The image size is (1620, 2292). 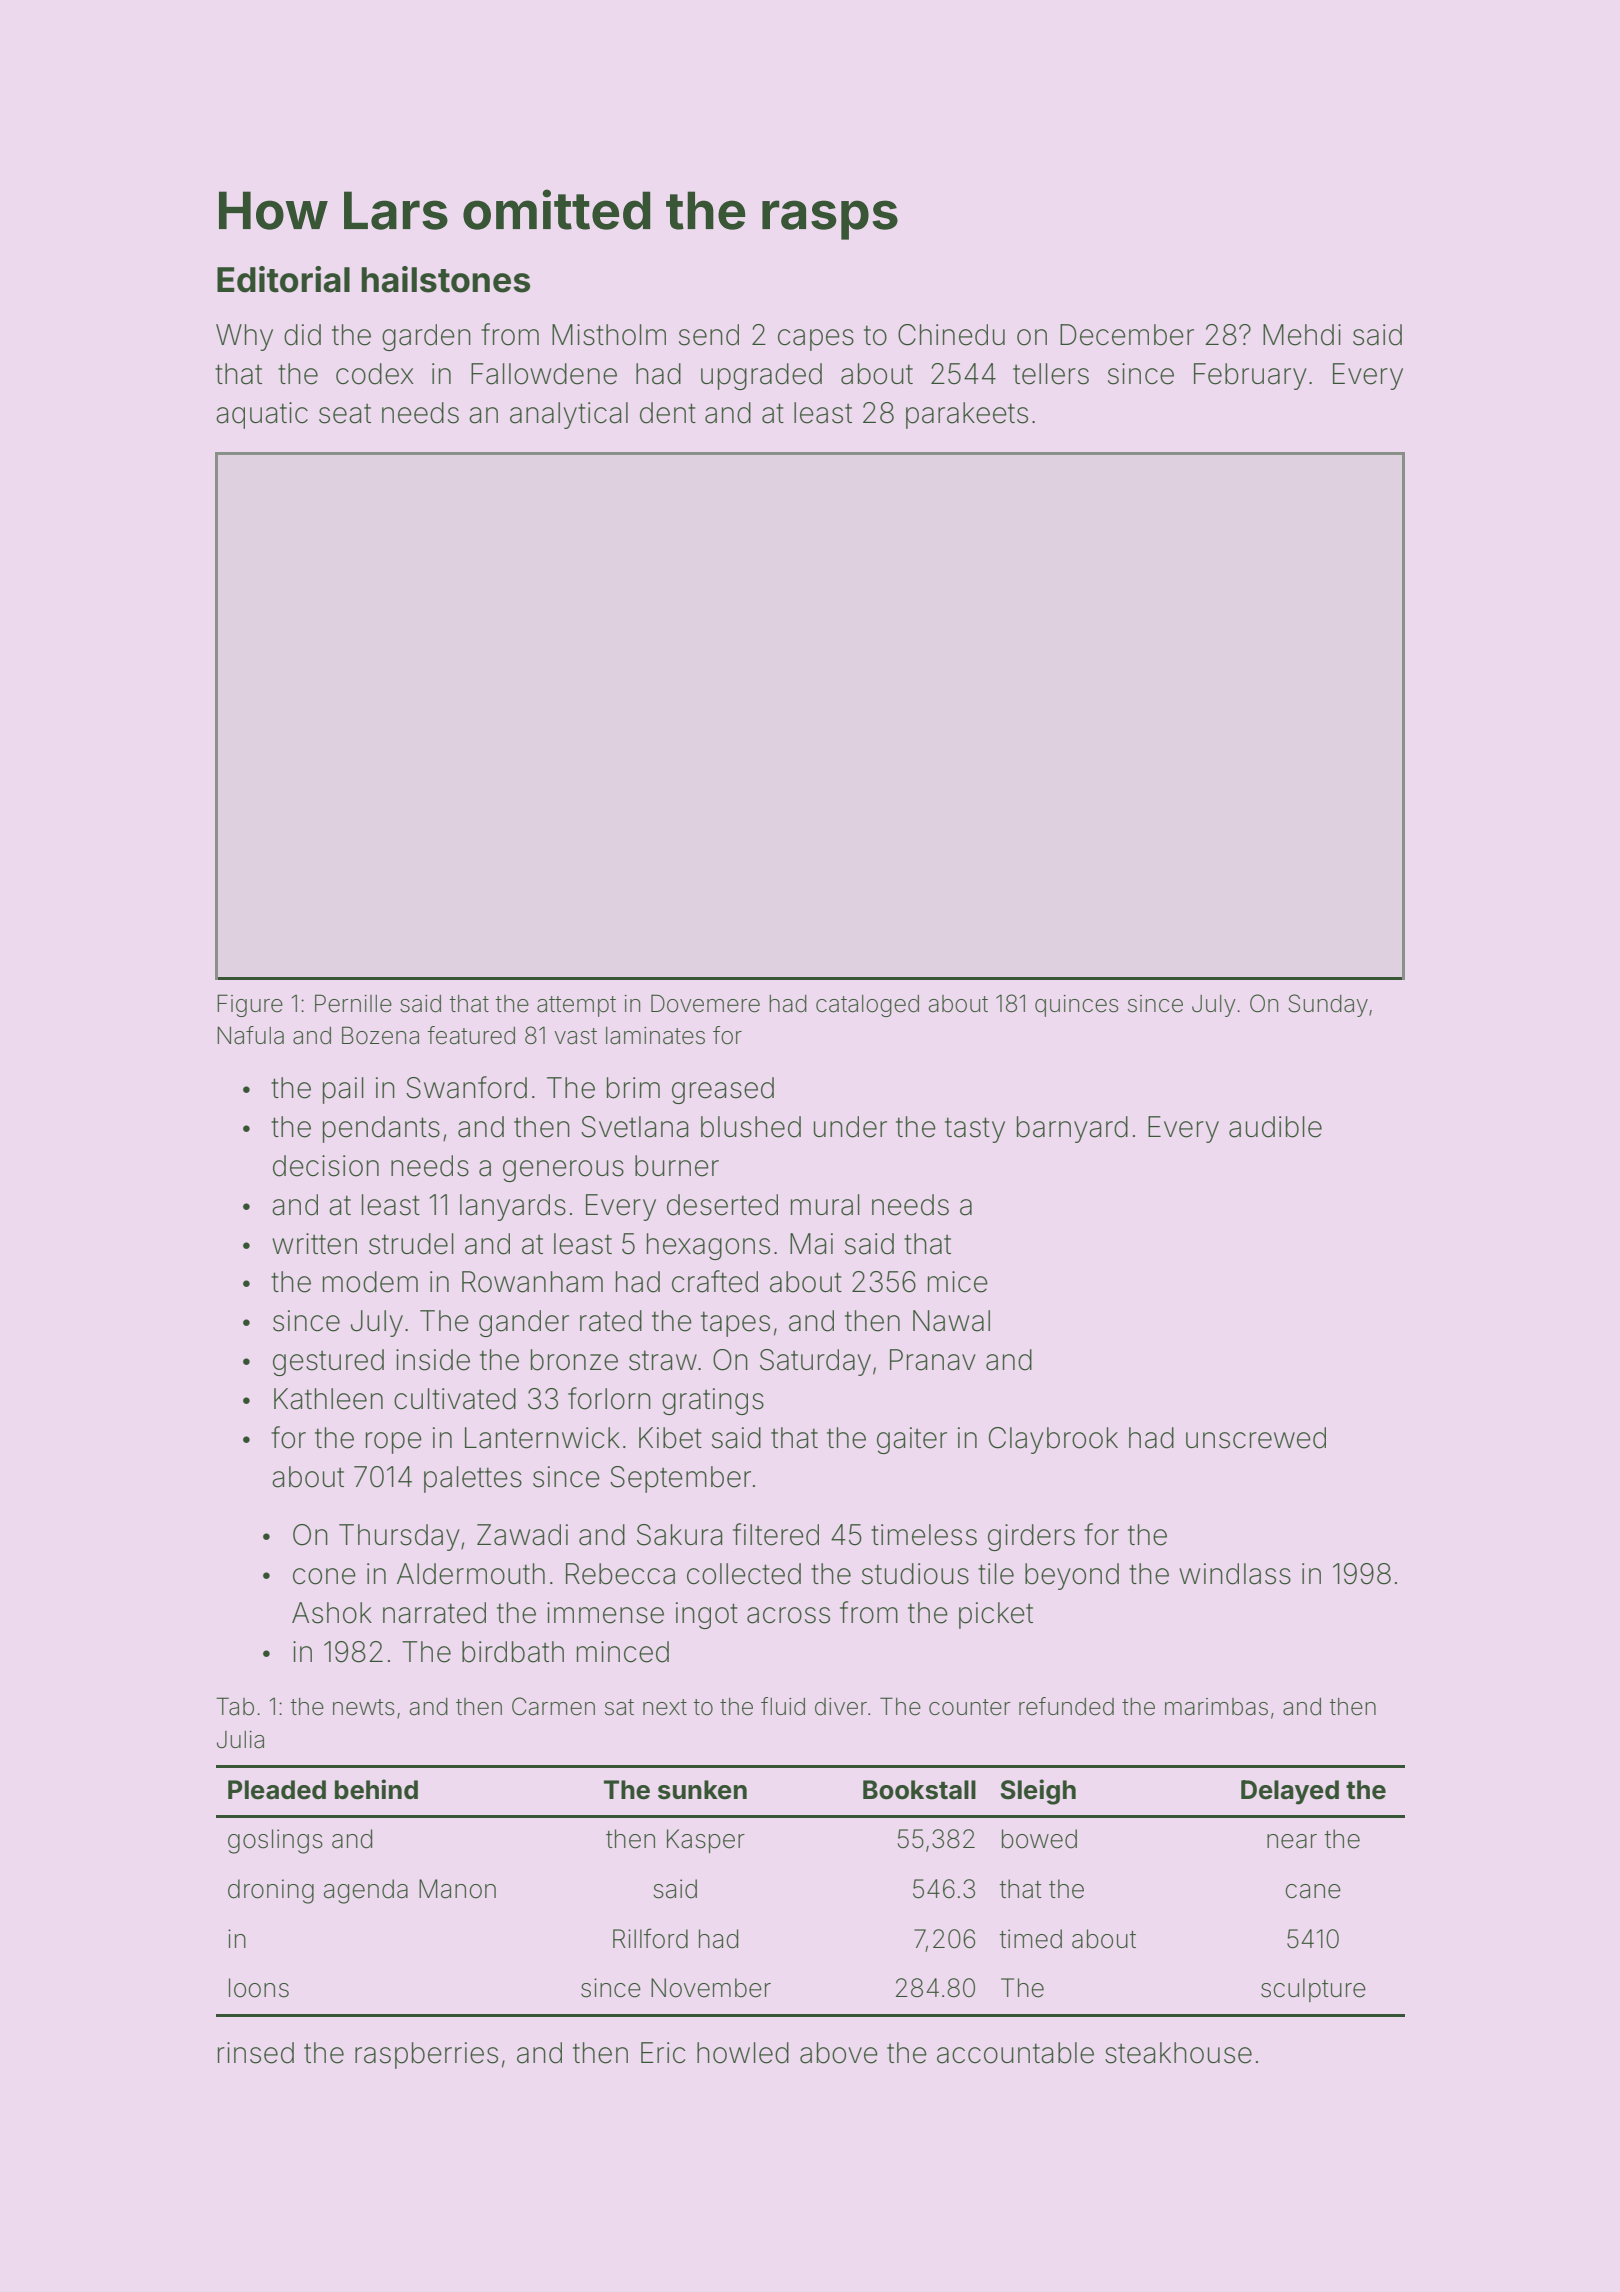 What do you see at coordinates (283, 279) in the image?
I see `Editorial` at bounding box center [283, 279].
